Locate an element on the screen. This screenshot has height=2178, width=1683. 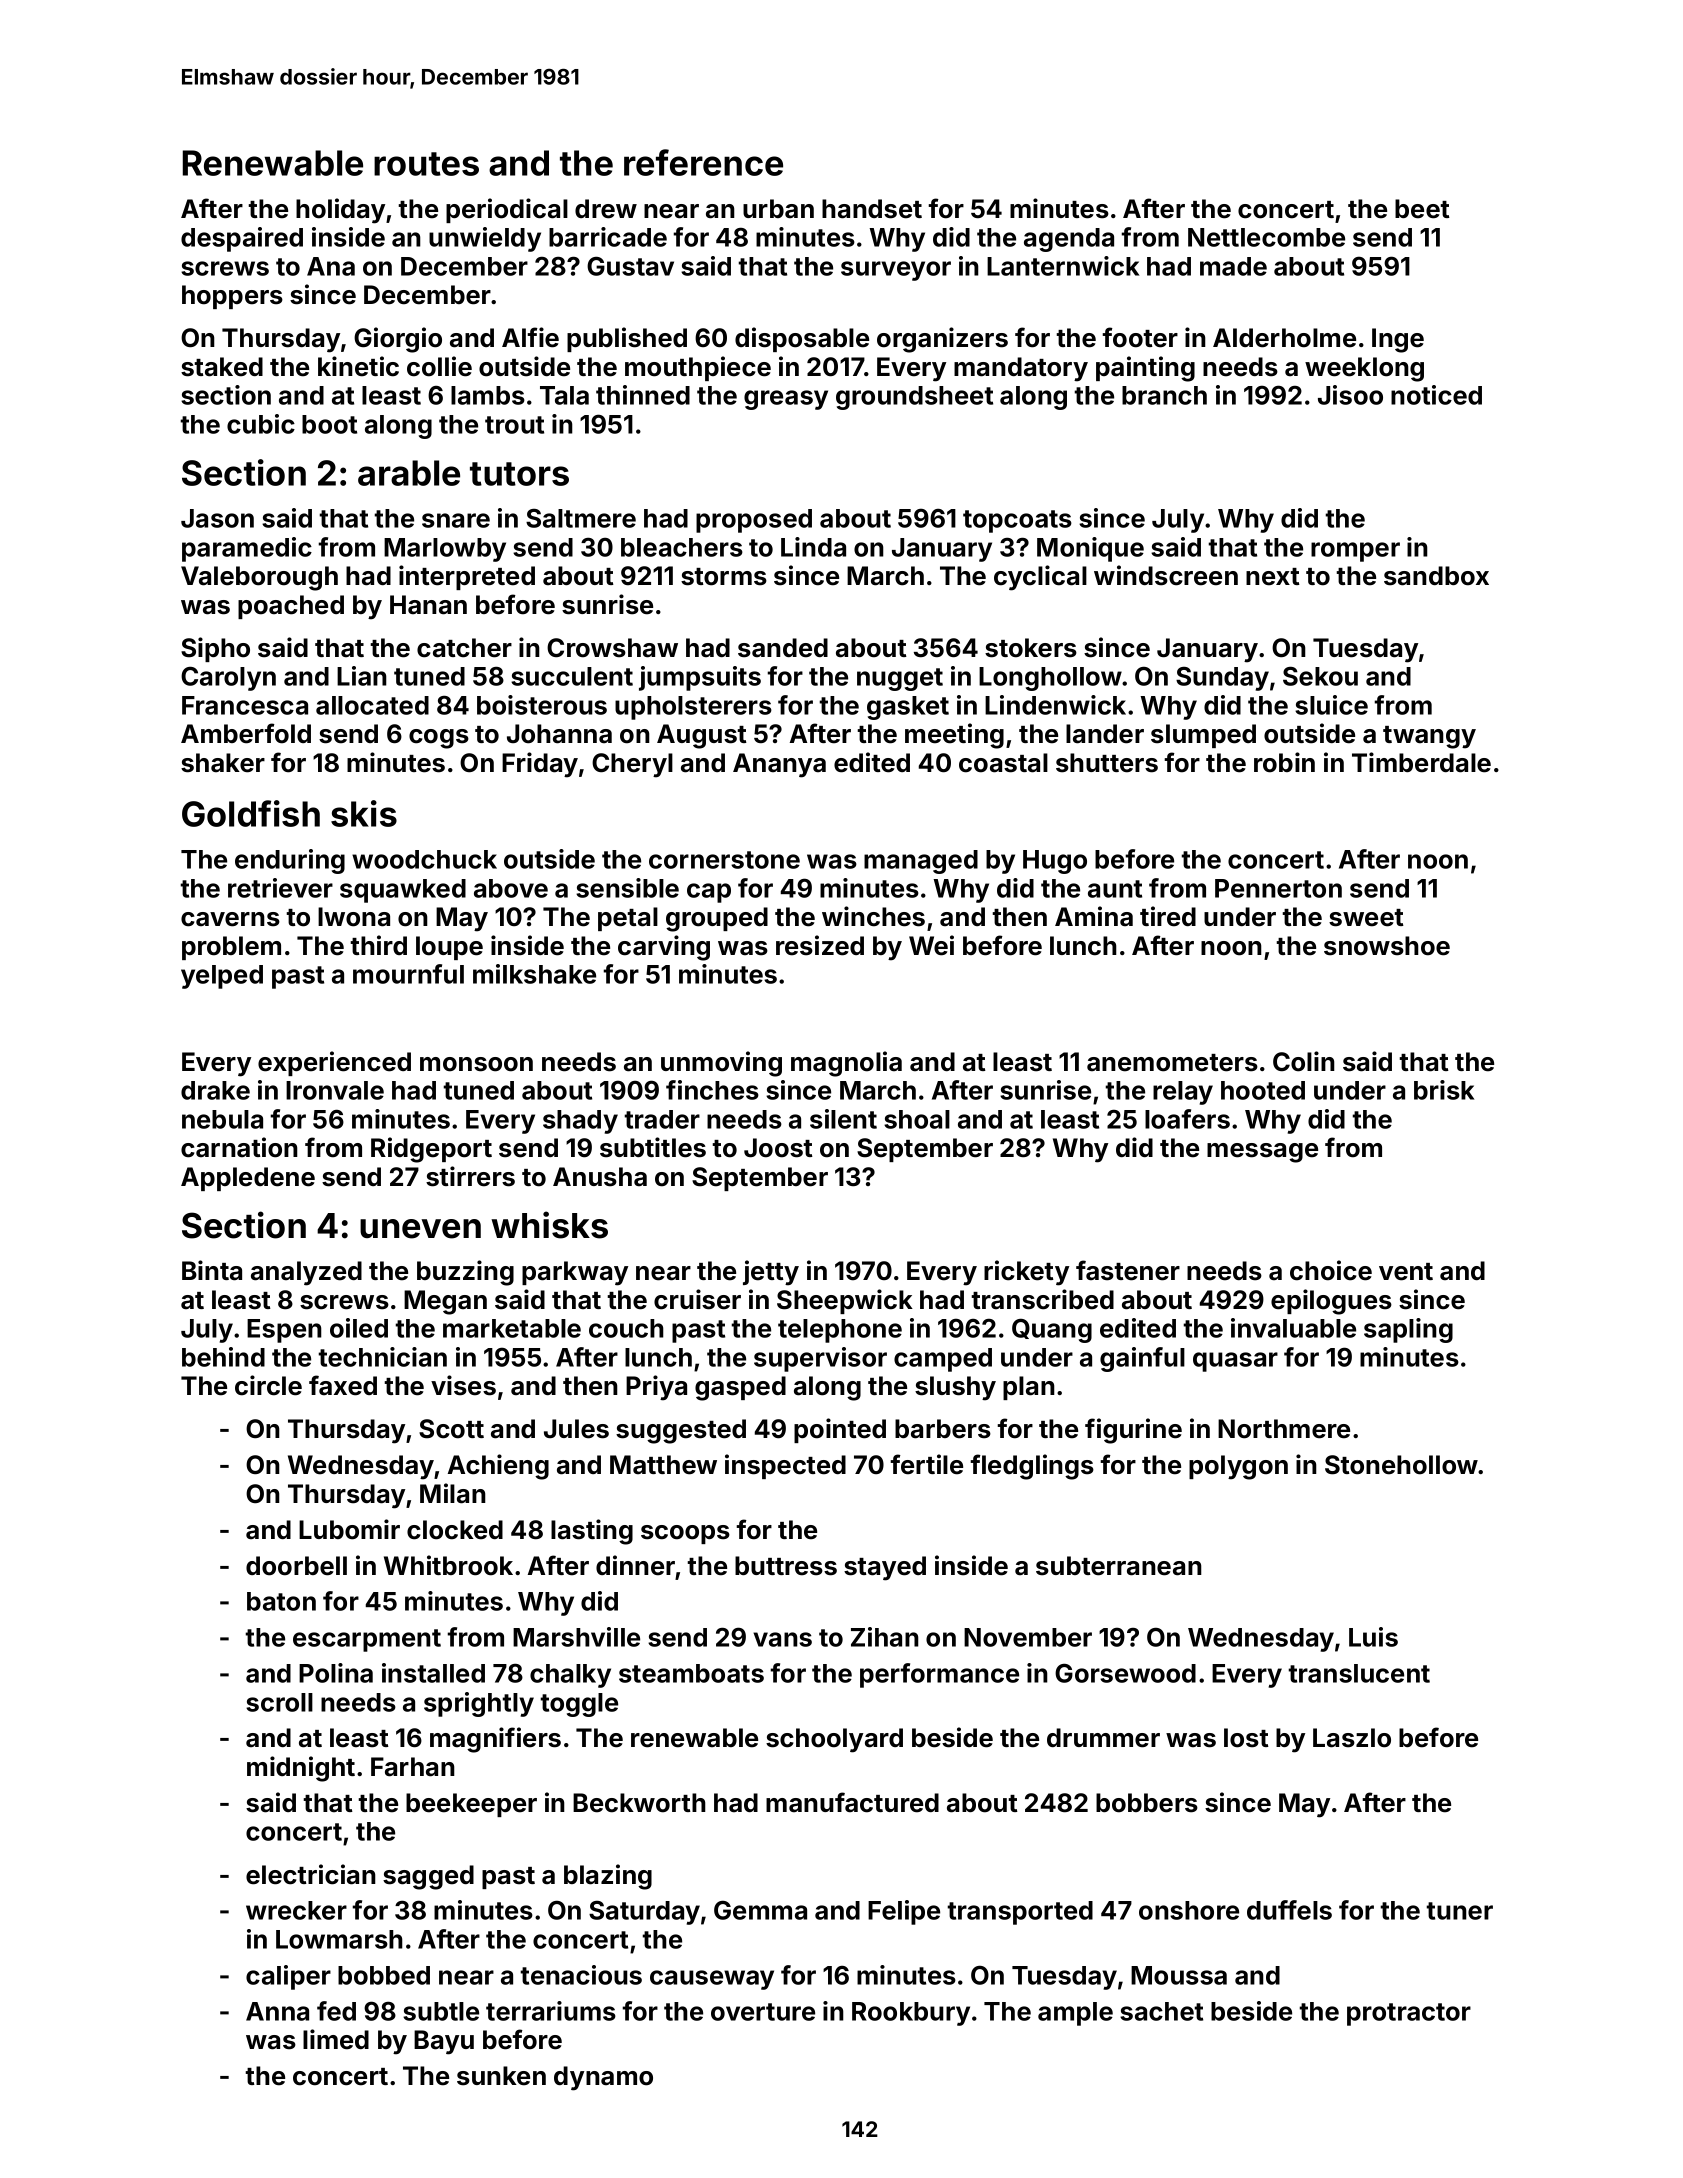
sunken is located at coordinates (501, 2076).
